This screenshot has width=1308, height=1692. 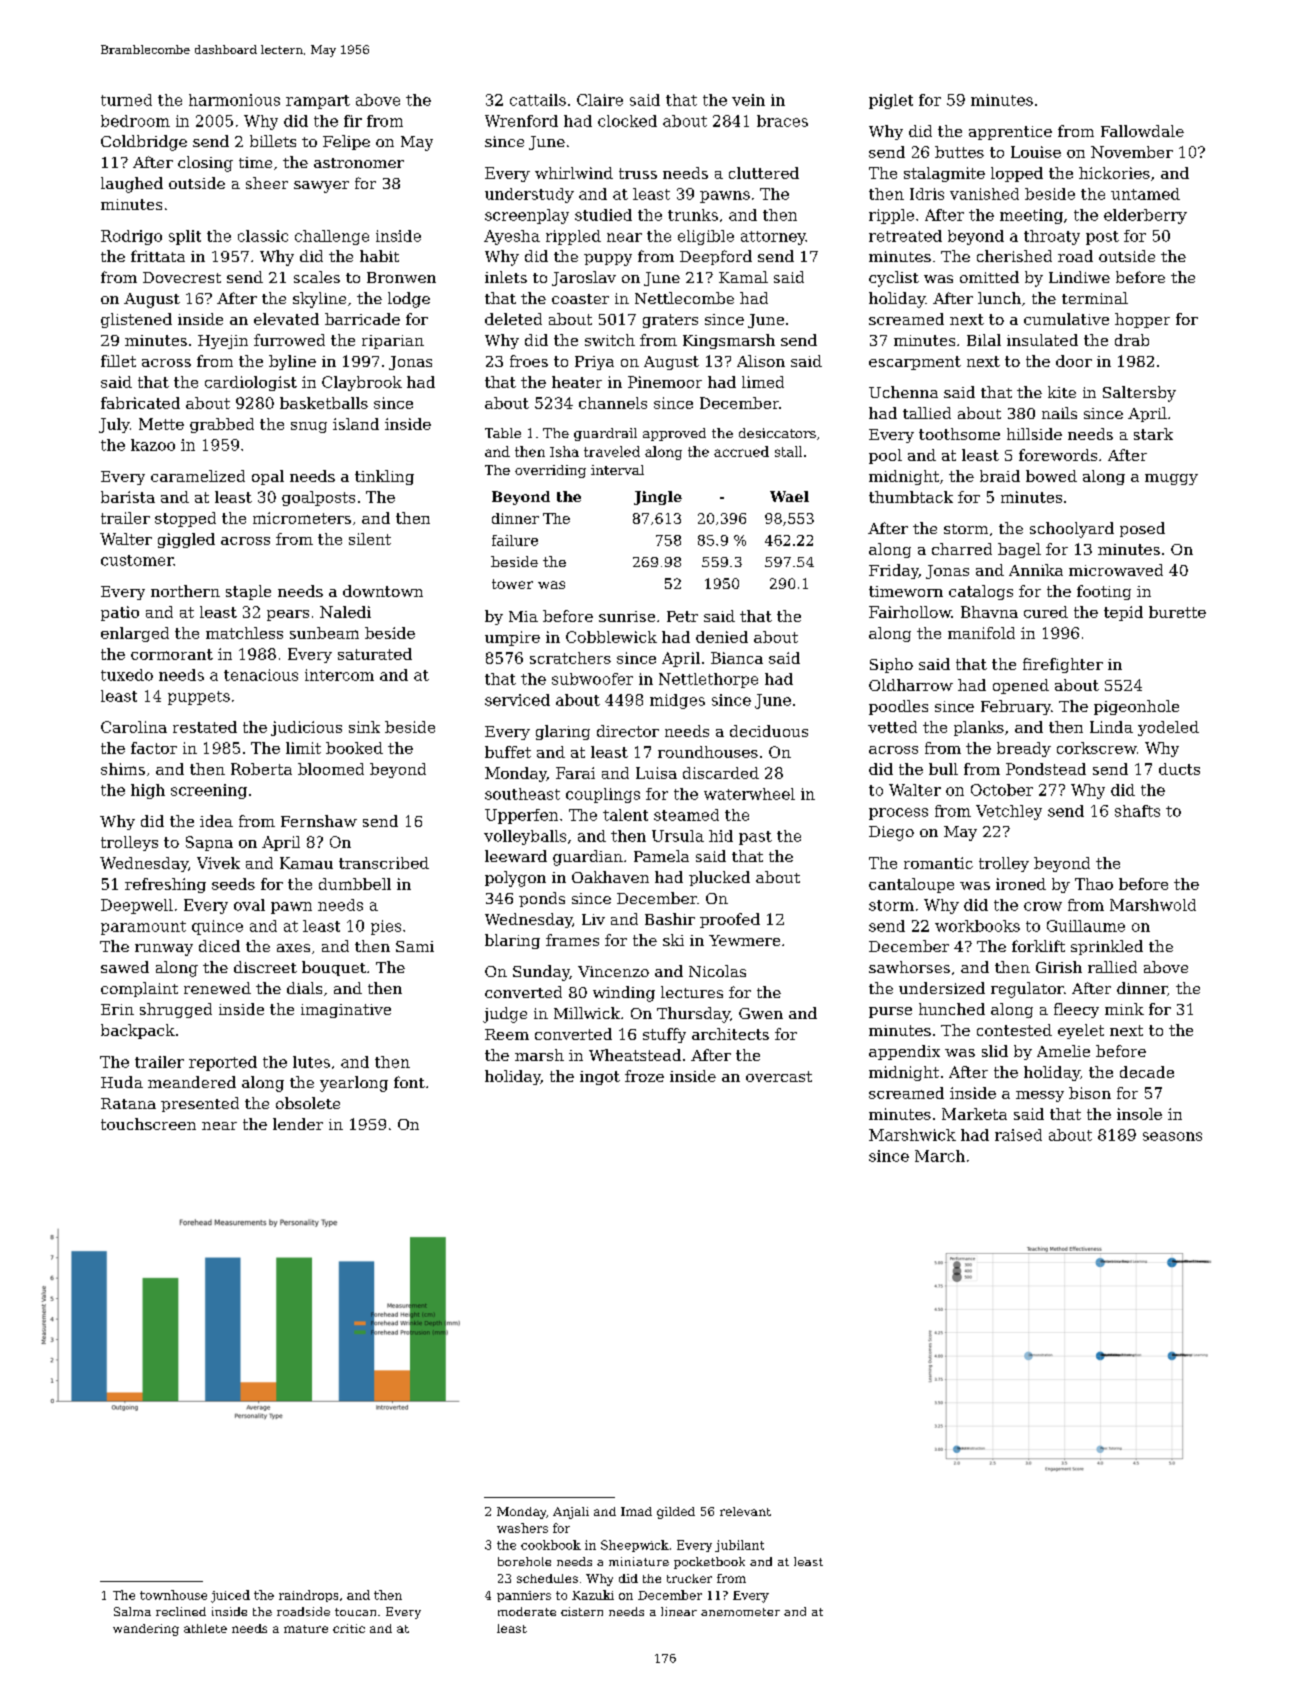 I want to click on denied, so click(x=722, y=637).
